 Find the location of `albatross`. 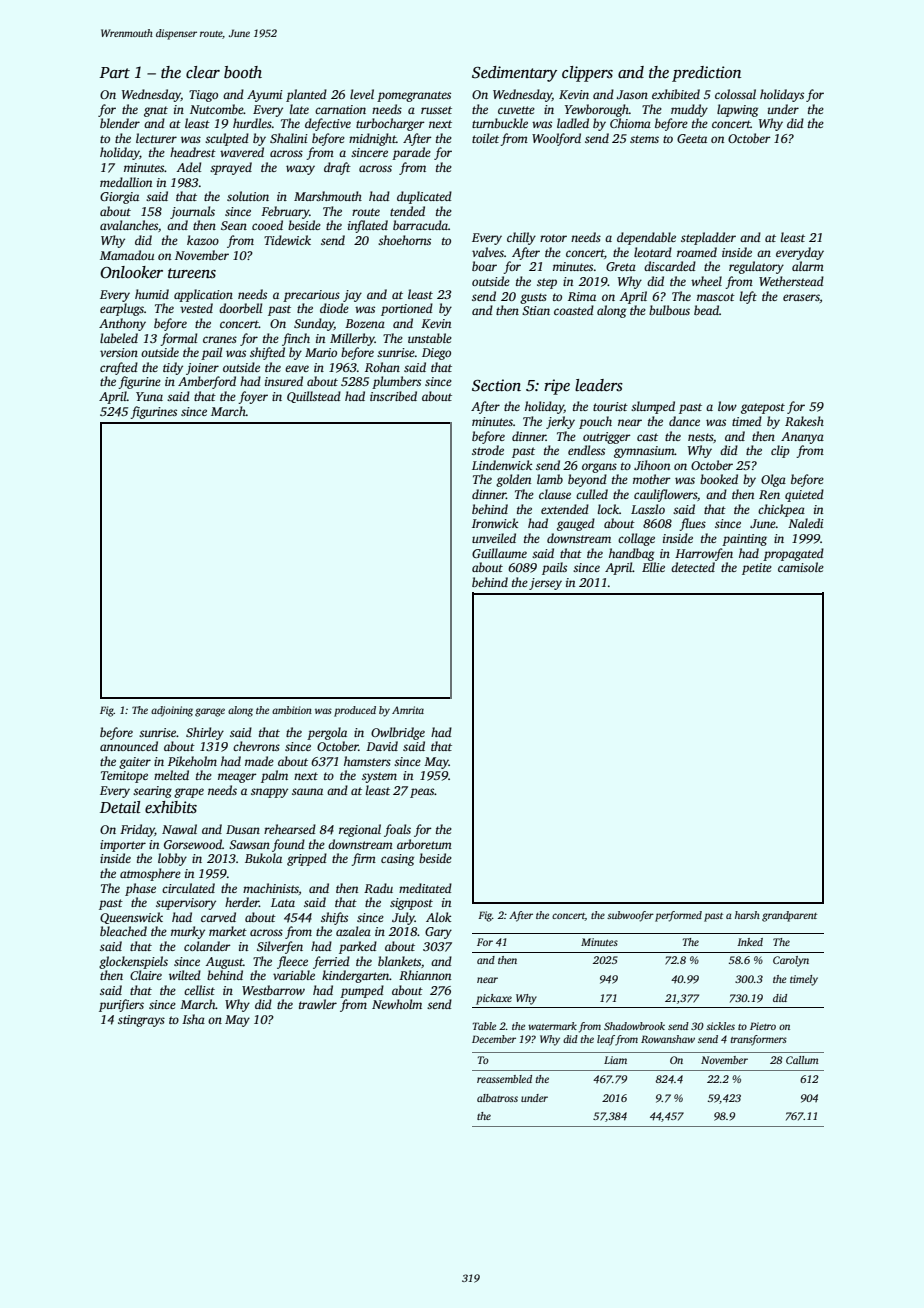

albatross is located at coordinates (497, 1098).
